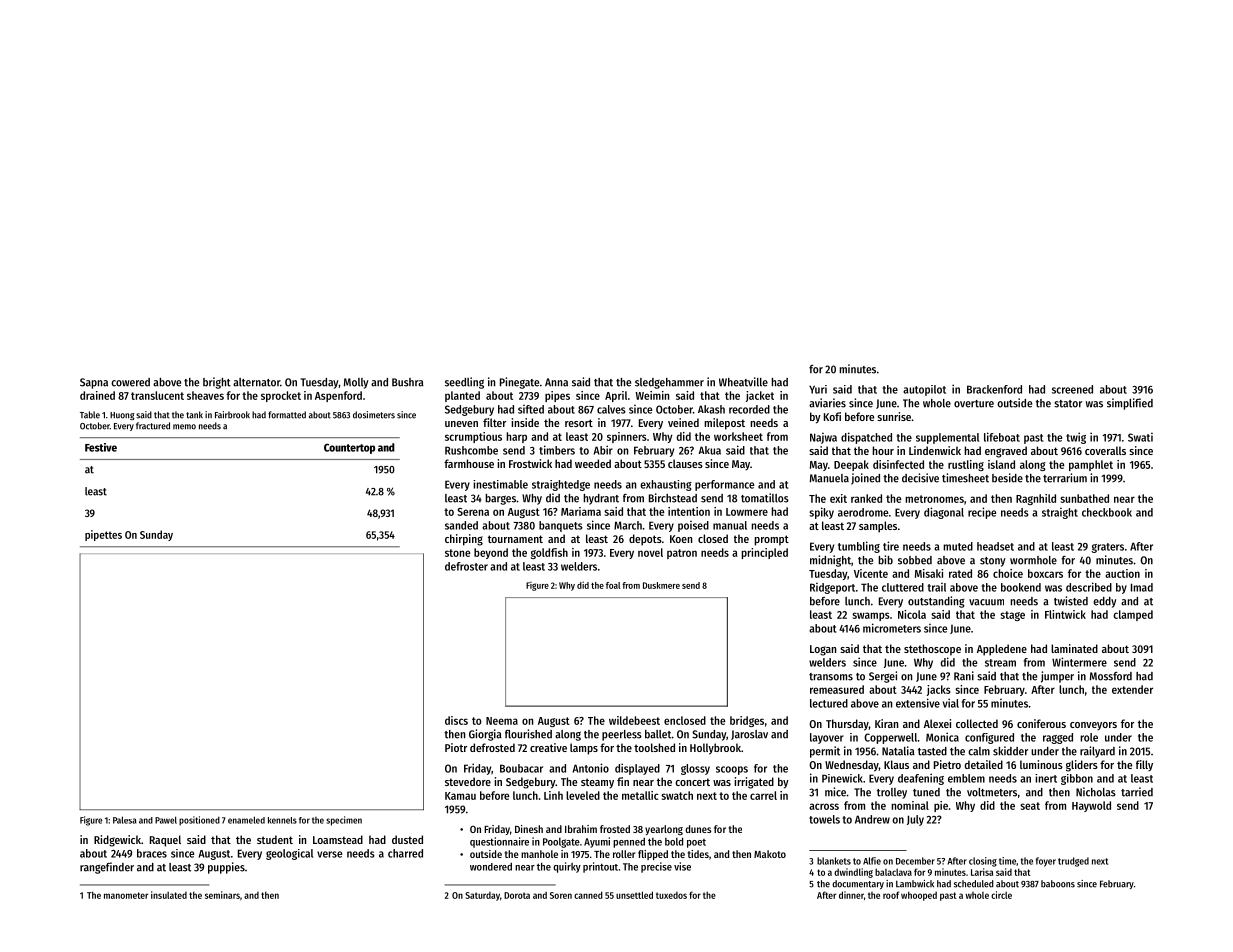  What do you see at coordinates (464, 383) in the screenshot?
I see `seedling` at bounding box center [464, 383].
